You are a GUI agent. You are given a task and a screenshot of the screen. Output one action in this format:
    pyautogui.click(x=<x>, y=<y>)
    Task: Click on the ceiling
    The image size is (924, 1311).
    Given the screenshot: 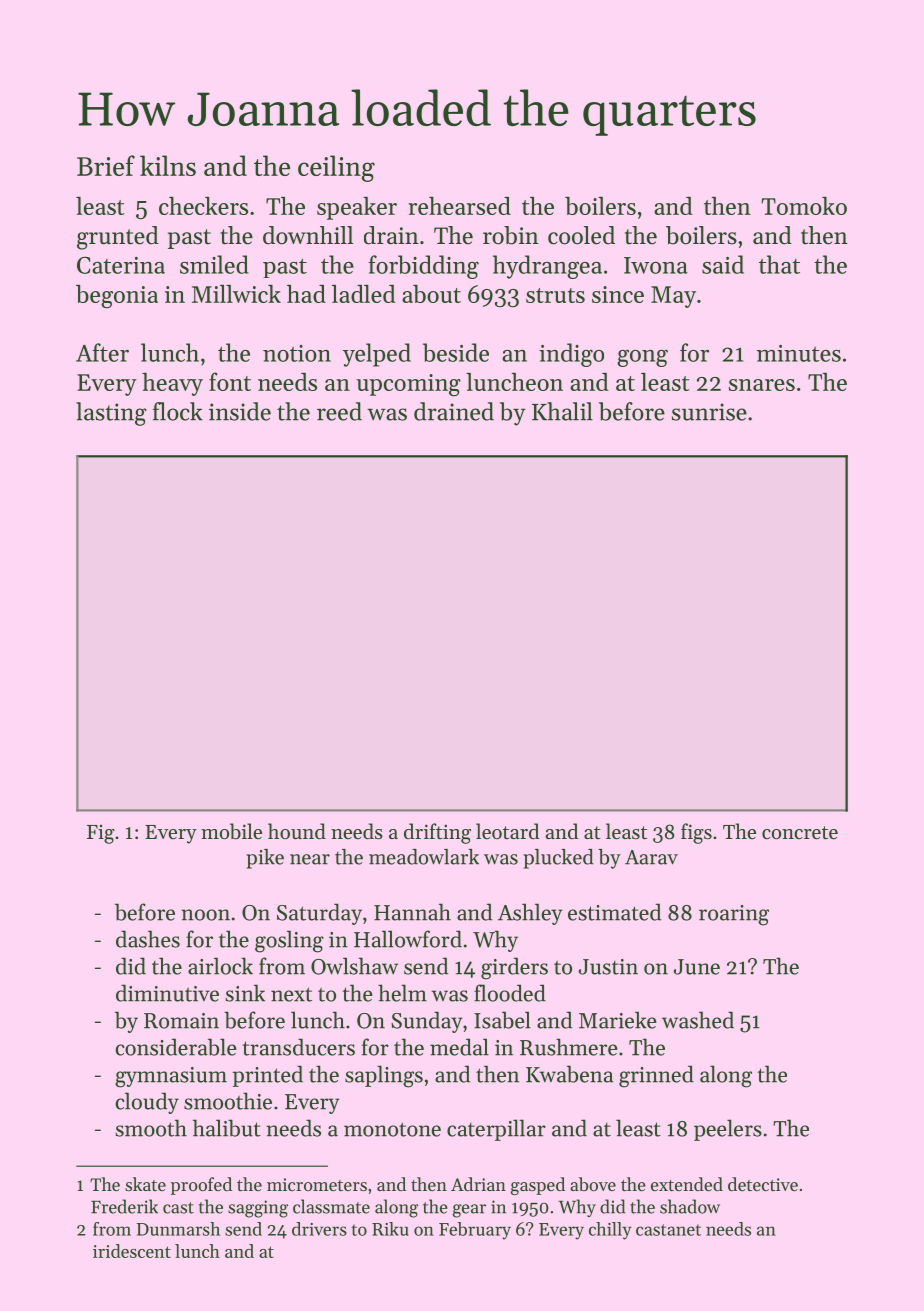 What is the action you would take?
    pyautogui.click(x=336, y=168)
